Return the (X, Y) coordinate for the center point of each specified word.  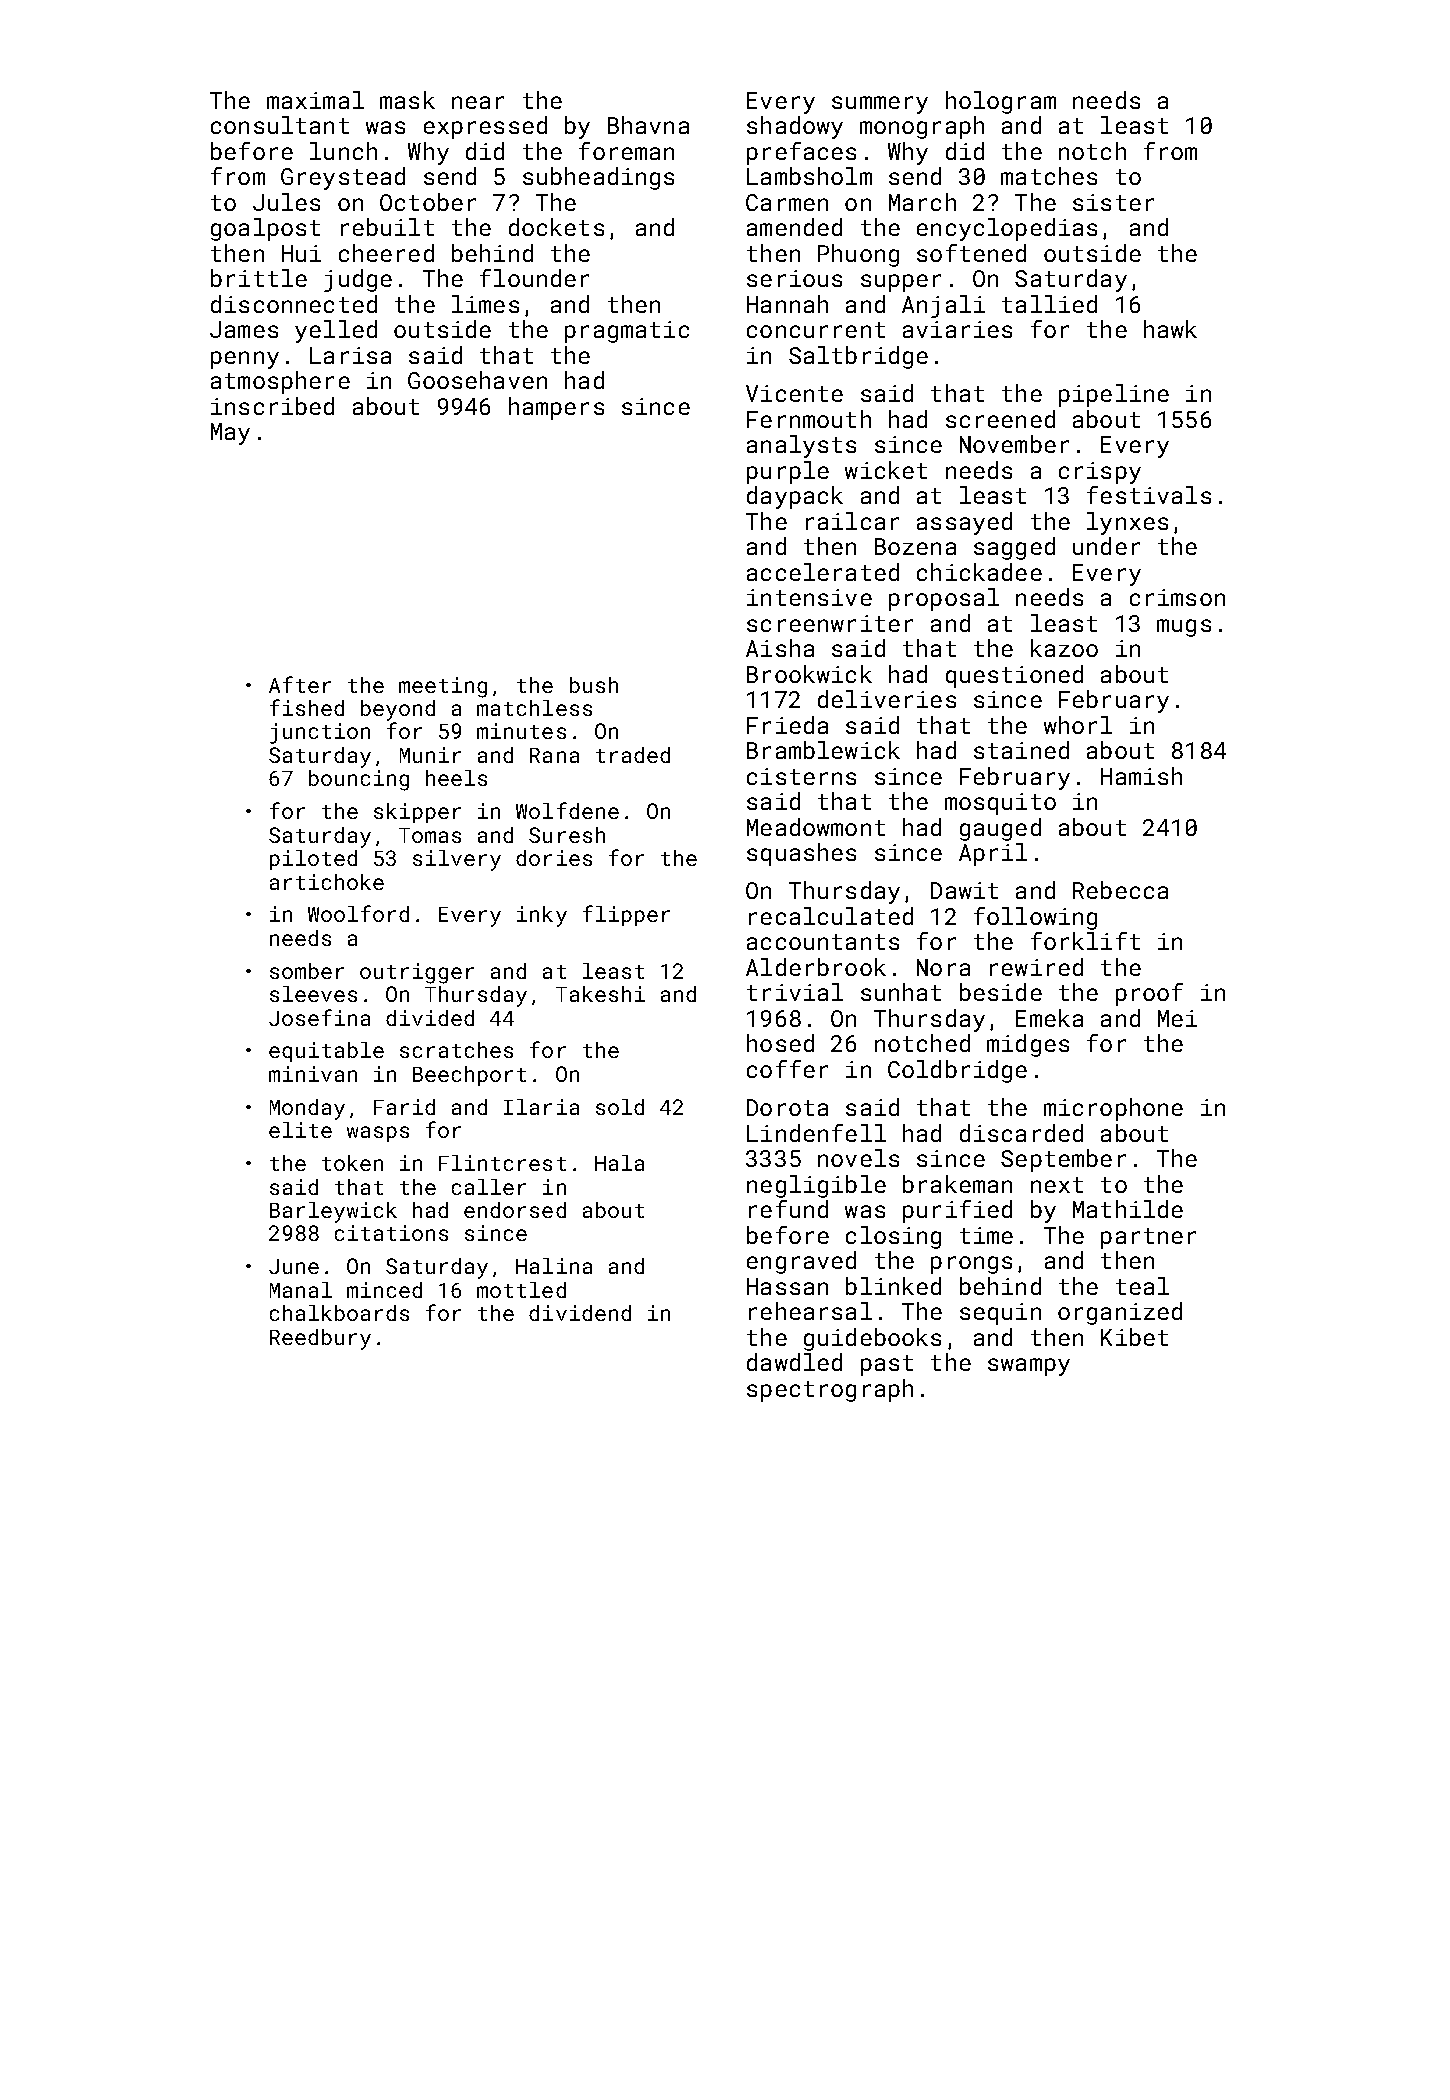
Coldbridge (957, 1071)
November (1014, 444)
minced (384, 1290)
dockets (556, 227)
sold (620, 1107)
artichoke (327, 882)
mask (407, 100)
